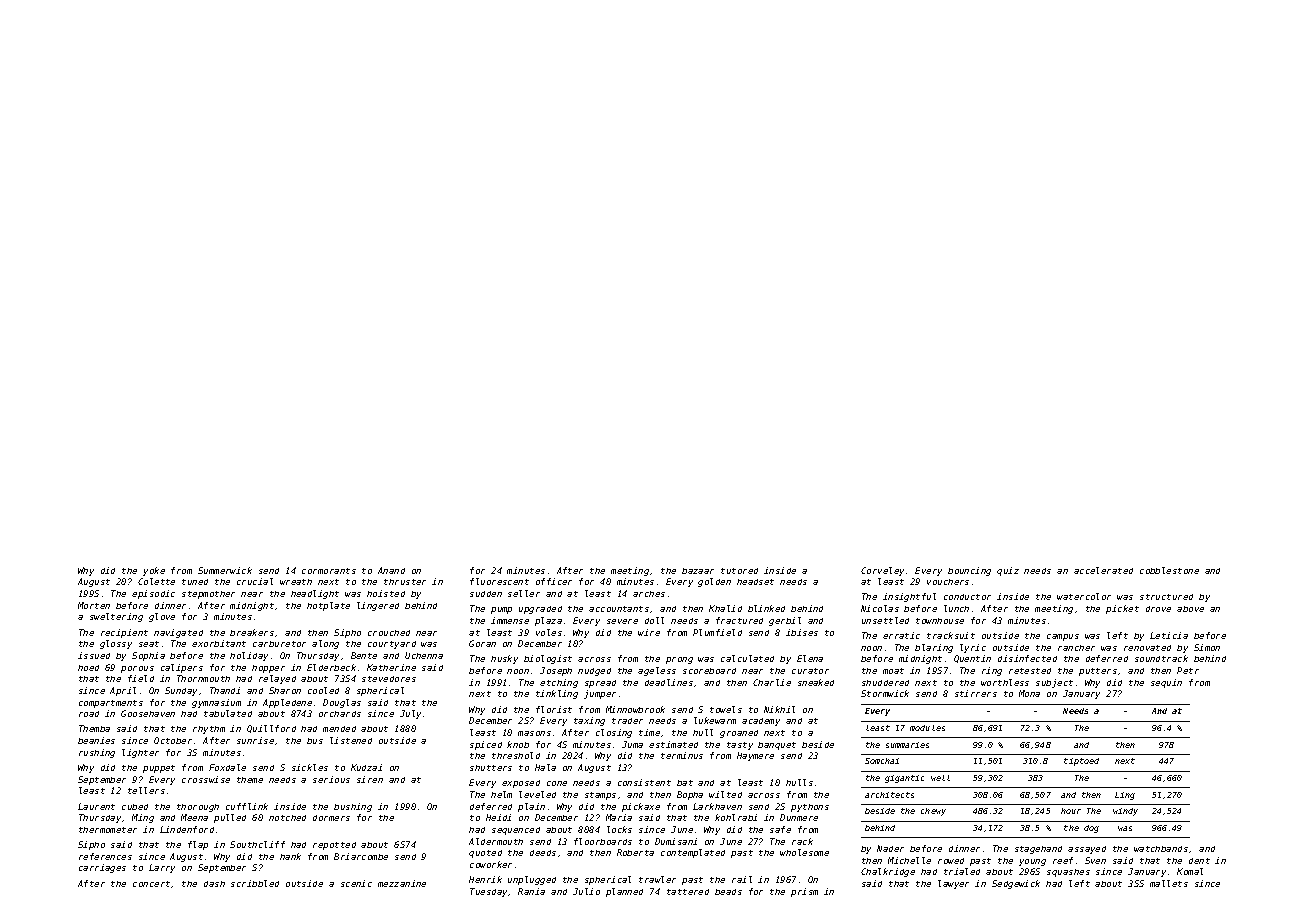  I want to click on modules, so click(927, 728).
